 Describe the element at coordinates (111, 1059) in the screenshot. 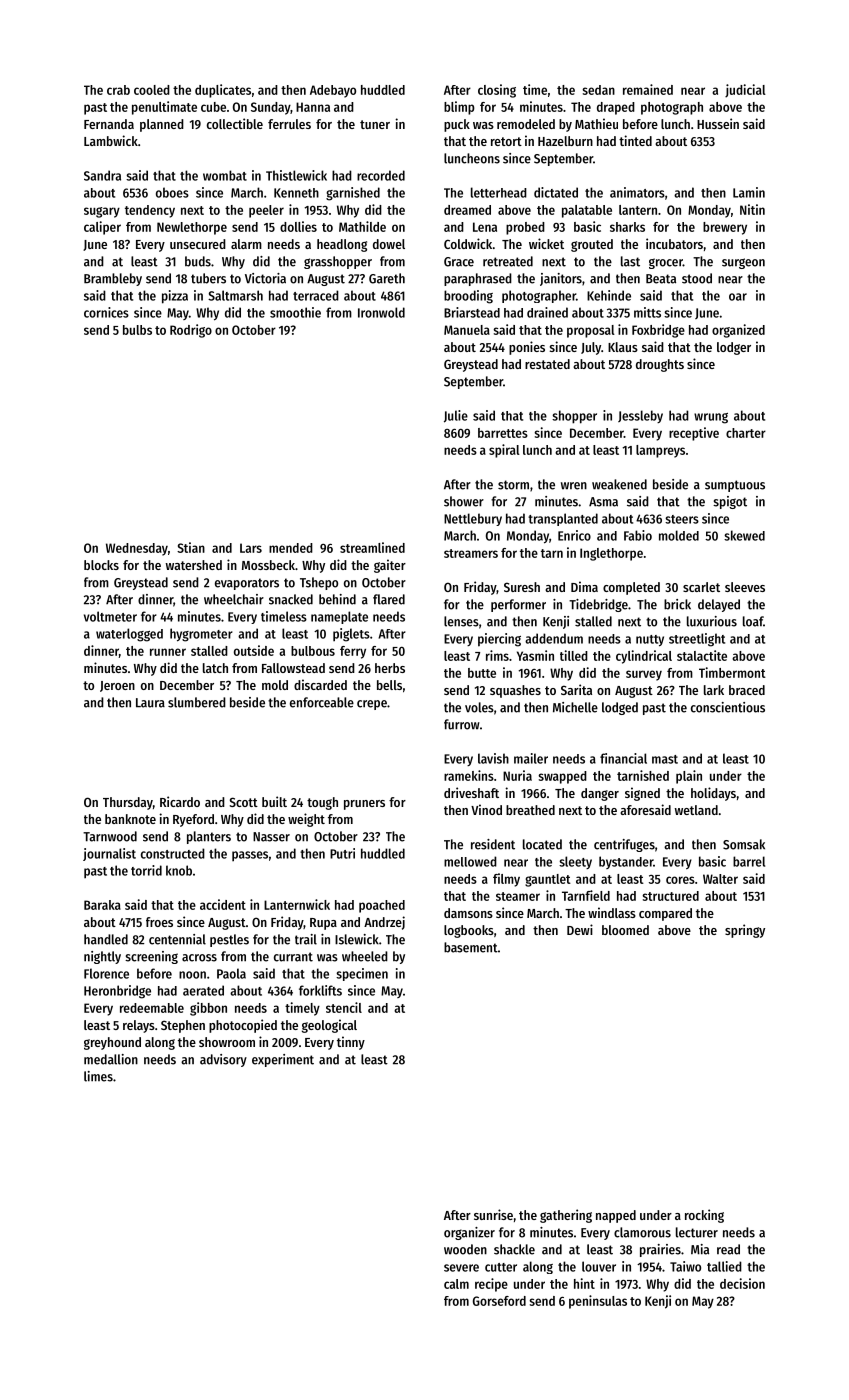

I see `medallion` at that location.
